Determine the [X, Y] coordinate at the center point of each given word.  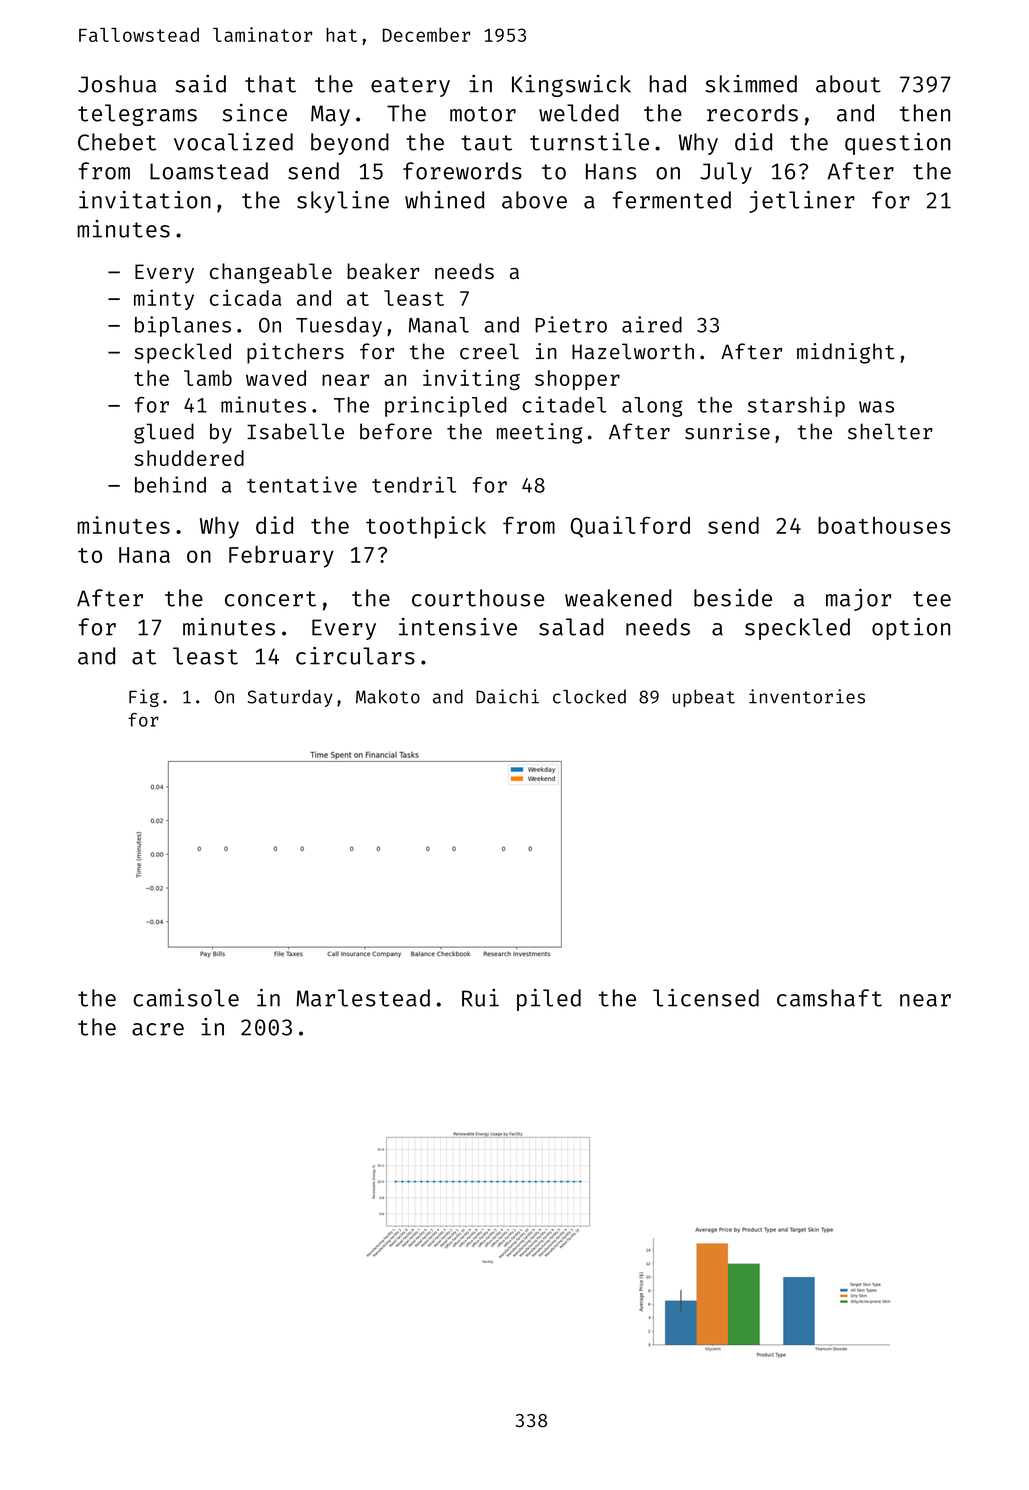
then [925, 113]
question [897, 144]
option [911, 629]
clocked [589, 696]
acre [158, 1029]
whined [444, 200]
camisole [186, 998]
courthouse [478, 598]
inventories [807, 696]
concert [270, 599]
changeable [271, 273]
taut [486, 143]
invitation [145, 200]
